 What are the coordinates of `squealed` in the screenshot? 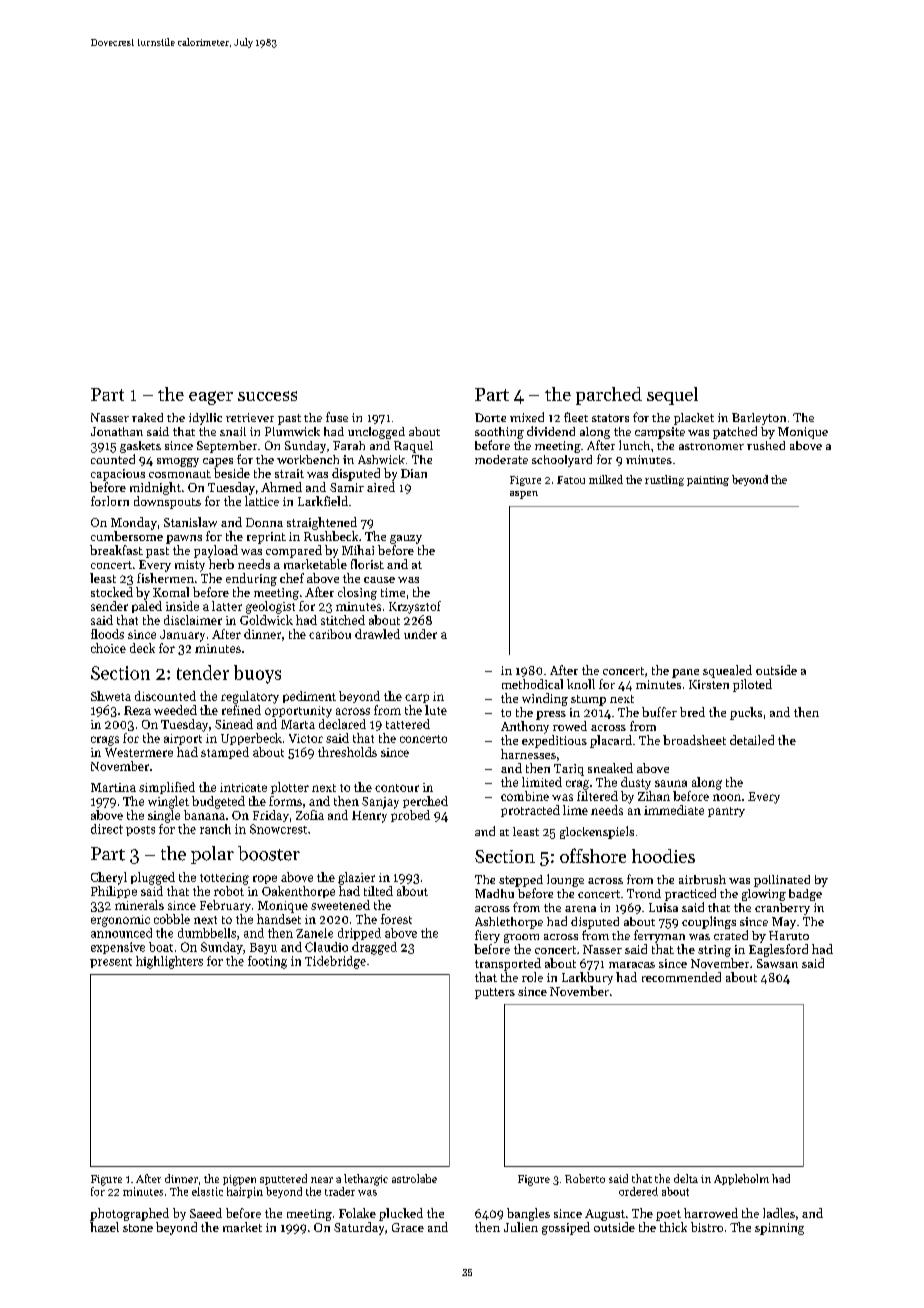 It's located at (727, 671).
